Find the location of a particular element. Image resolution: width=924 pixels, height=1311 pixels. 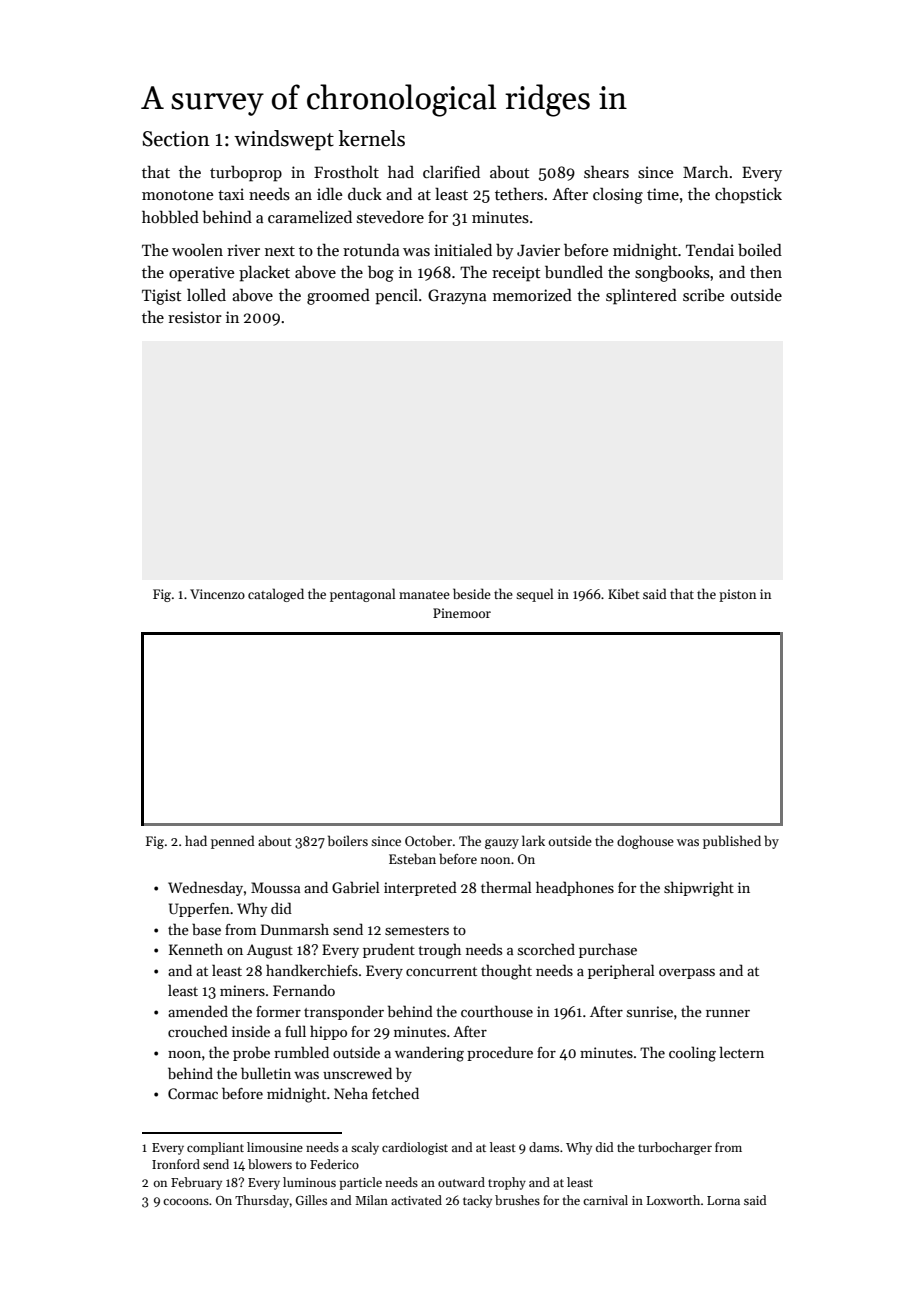

doghouse is located at coordinates (645, 842).
